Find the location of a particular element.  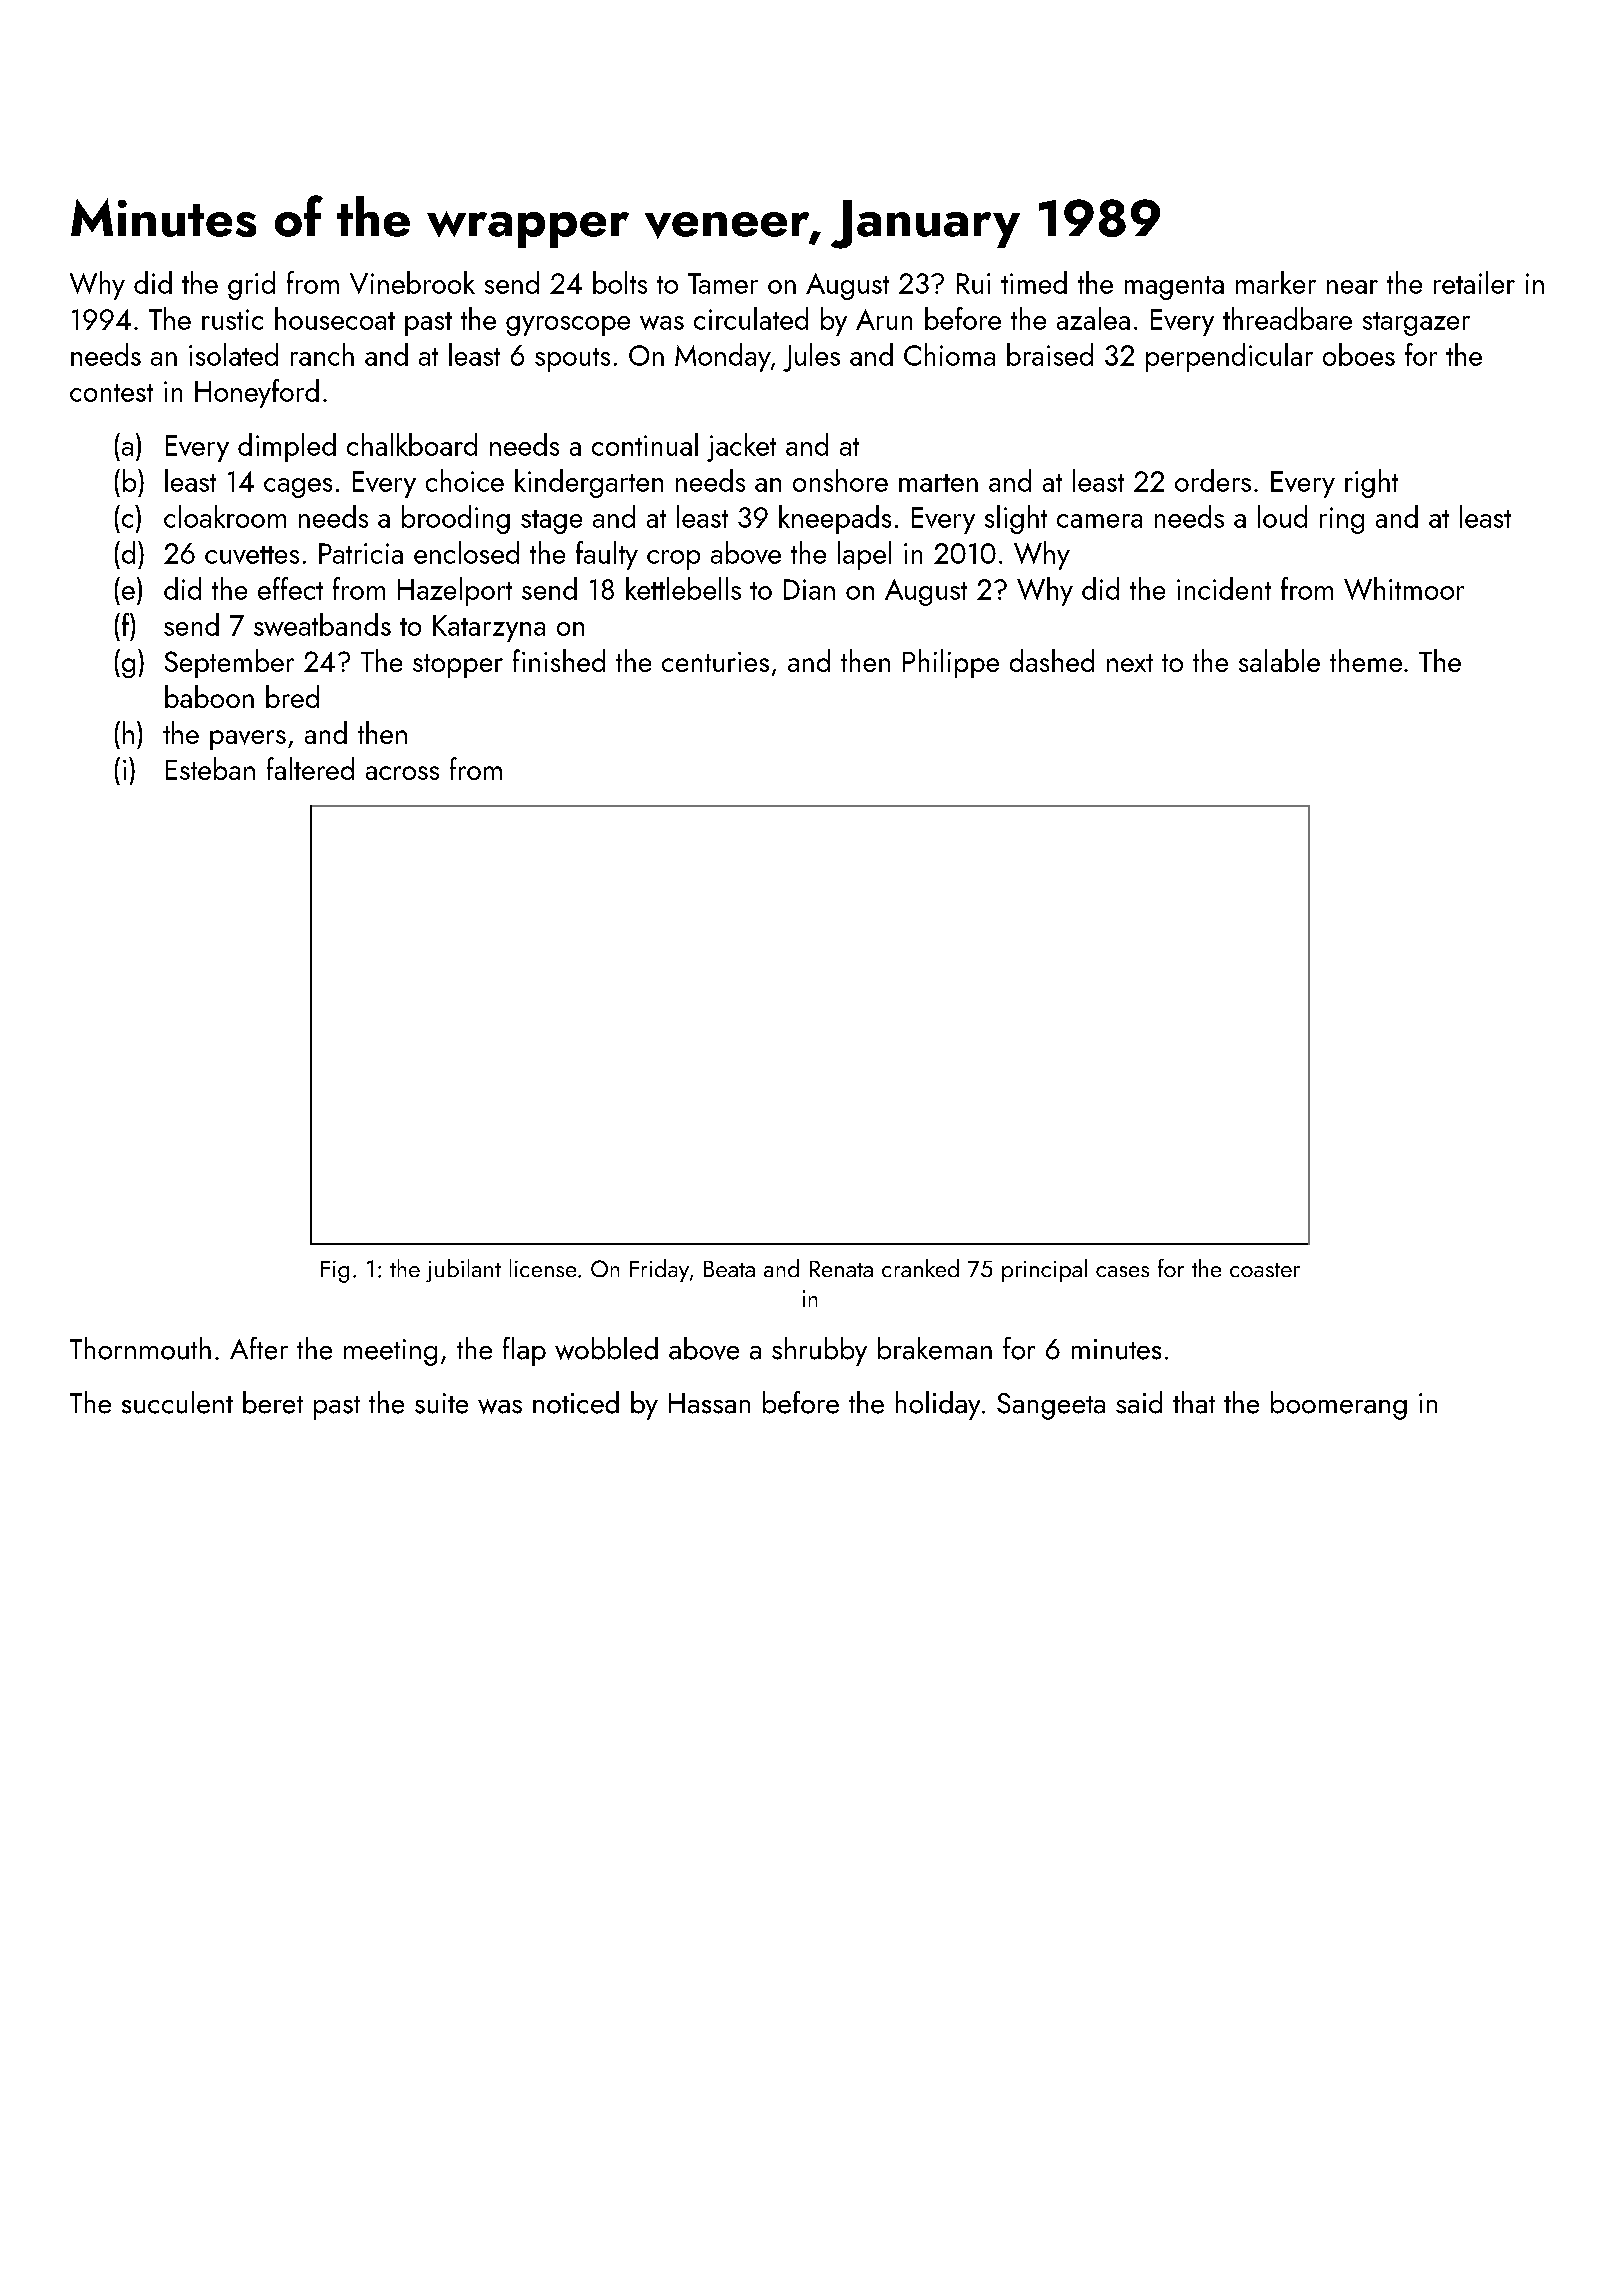

jubilant is located at coordinates (463, 1270).
